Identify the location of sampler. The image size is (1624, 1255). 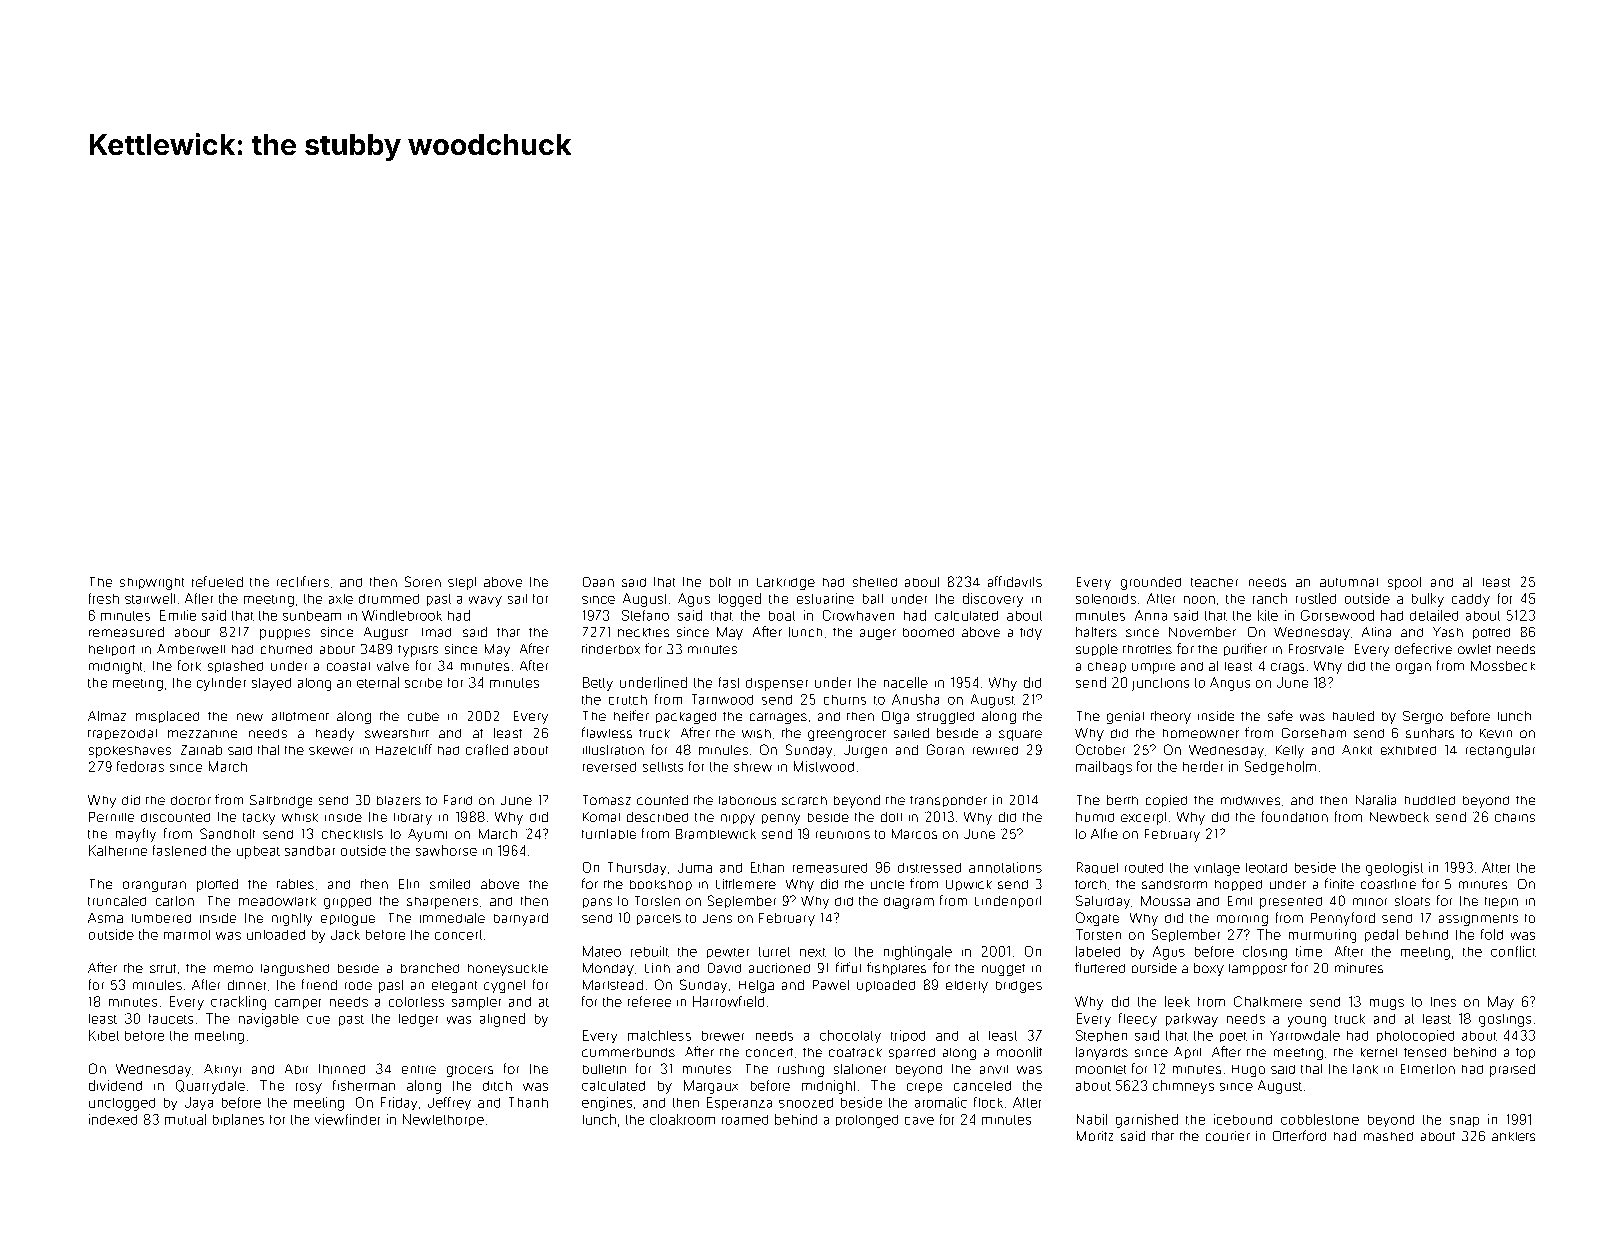
(476, 1003).
